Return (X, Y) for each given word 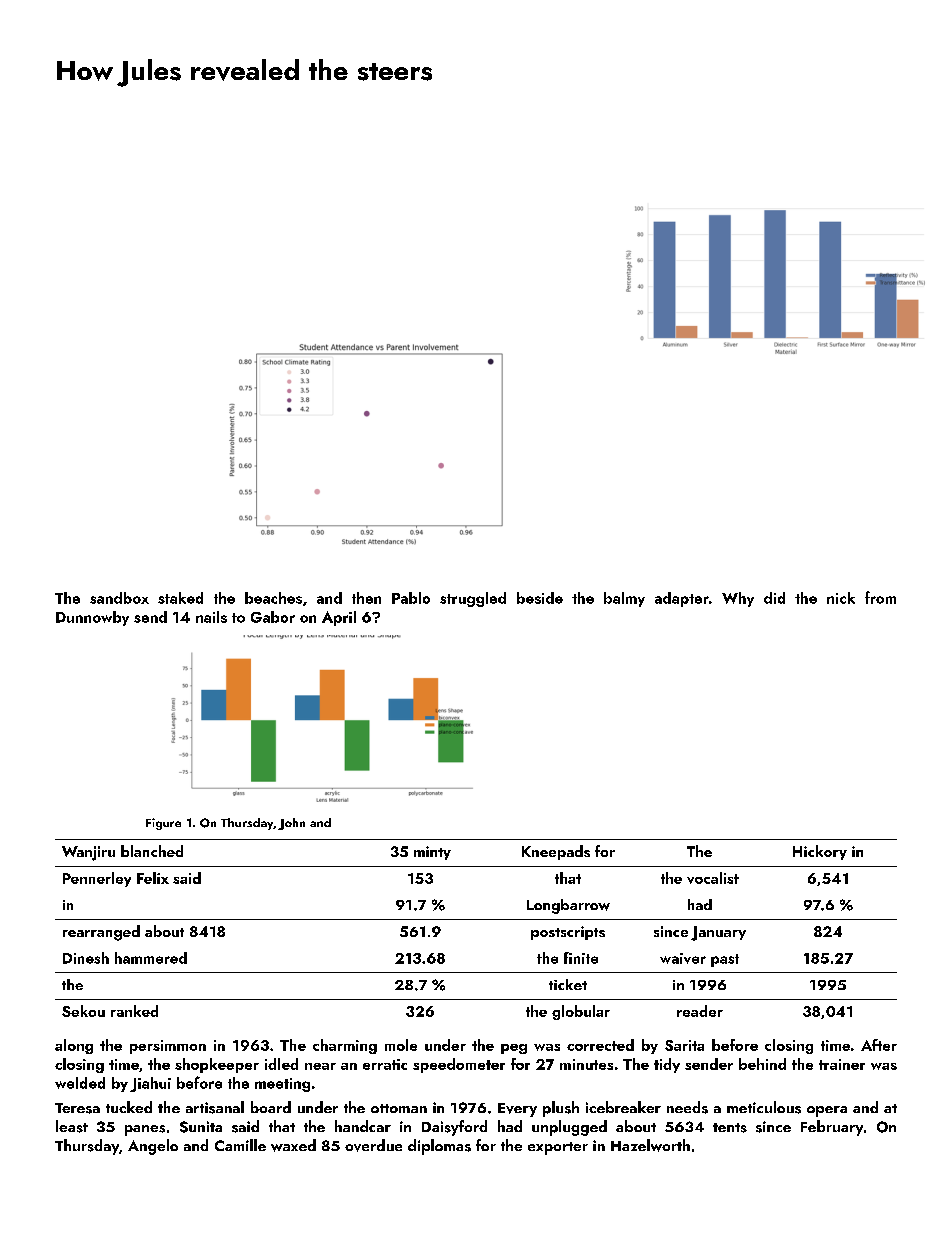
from (880, 597)
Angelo (153, 1147)
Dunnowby (92, 618)
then (366, 598)
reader (700, 1011)
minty (432, 853)
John (291, 824)
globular (581, 1012)
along (74, 1046)
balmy (624, 599)
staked (180, 598)
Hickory (820, 852)
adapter (682, 599)
